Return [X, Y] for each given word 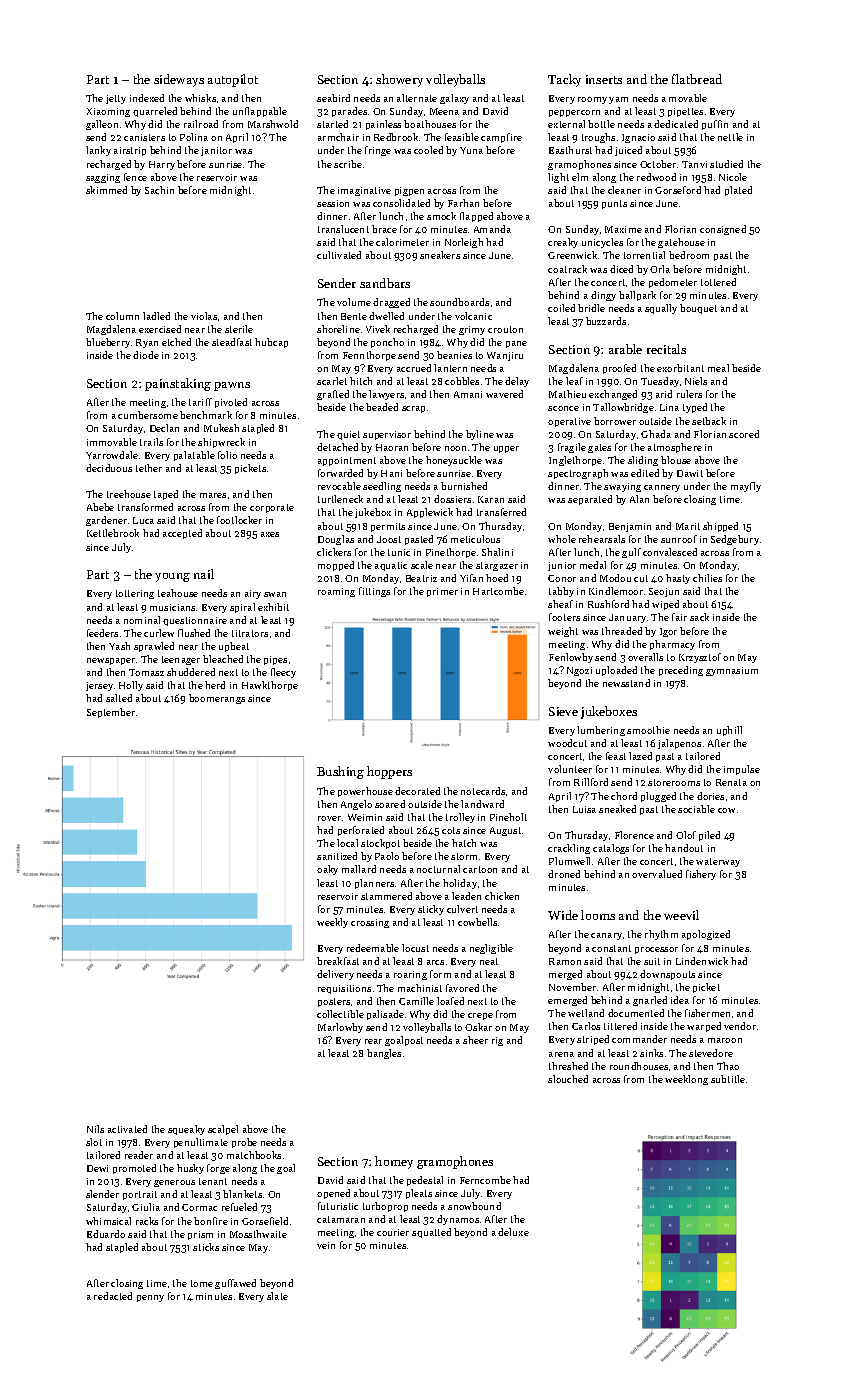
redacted [113, 1296]
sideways [179, 80]
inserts [604, 79]
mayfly [746, 487]
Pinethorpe [451, 553]
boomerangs [217, 699]
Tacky [564, 80]
